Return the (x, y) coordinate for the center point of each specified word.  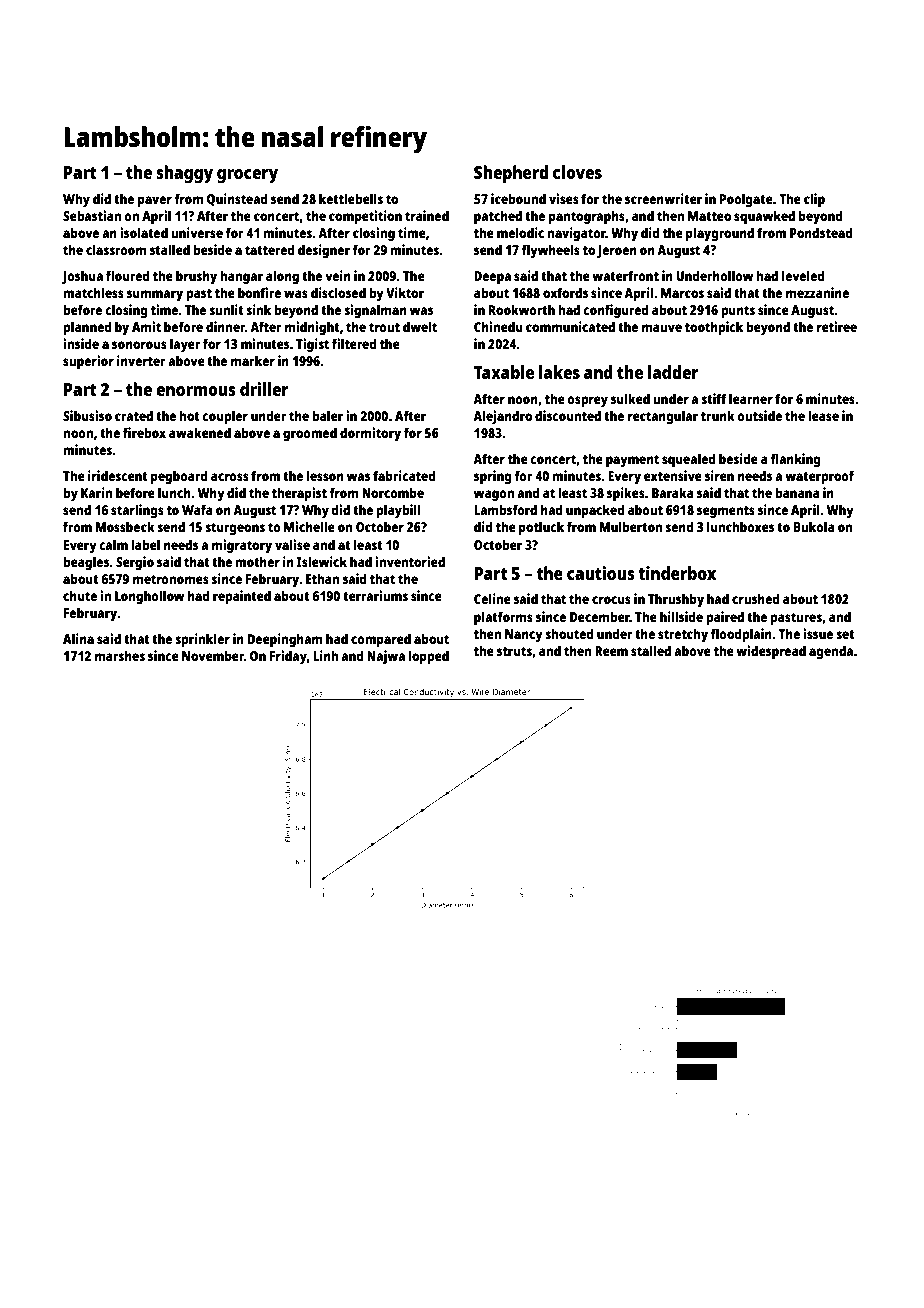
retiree (837, 326)
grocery (247, 176)
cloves (577, 172)
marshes (120, 655)
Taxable (504, 372)
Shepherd (511, 174)
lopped (428, 657)
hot (189, 415)
